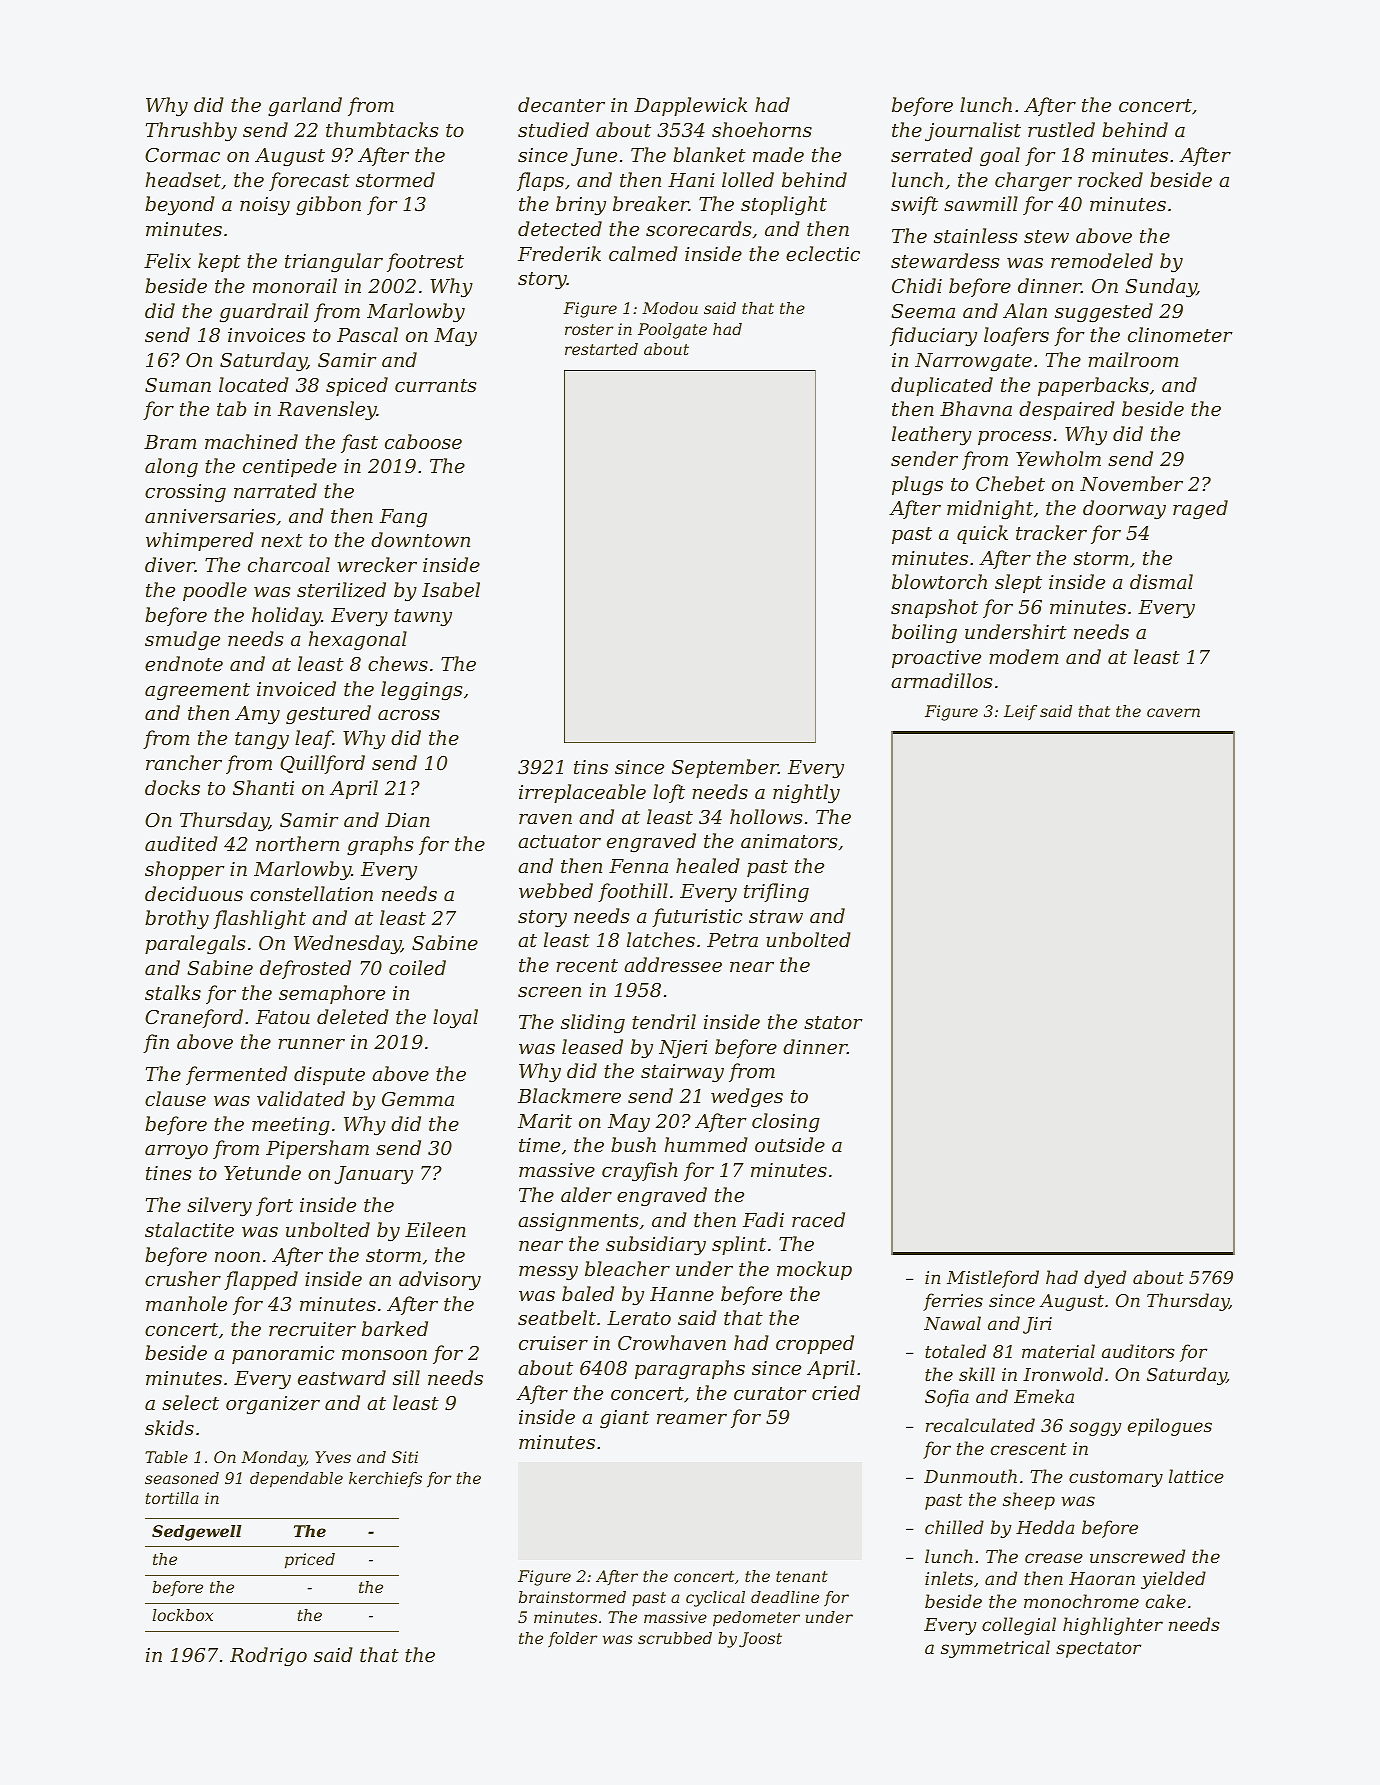 This screenshot has height=1785, width=1380. What do you see at coordinates (268, 1656) in the screenshot?
I see `Rodrigo` at bounding box center [268, 1656].
